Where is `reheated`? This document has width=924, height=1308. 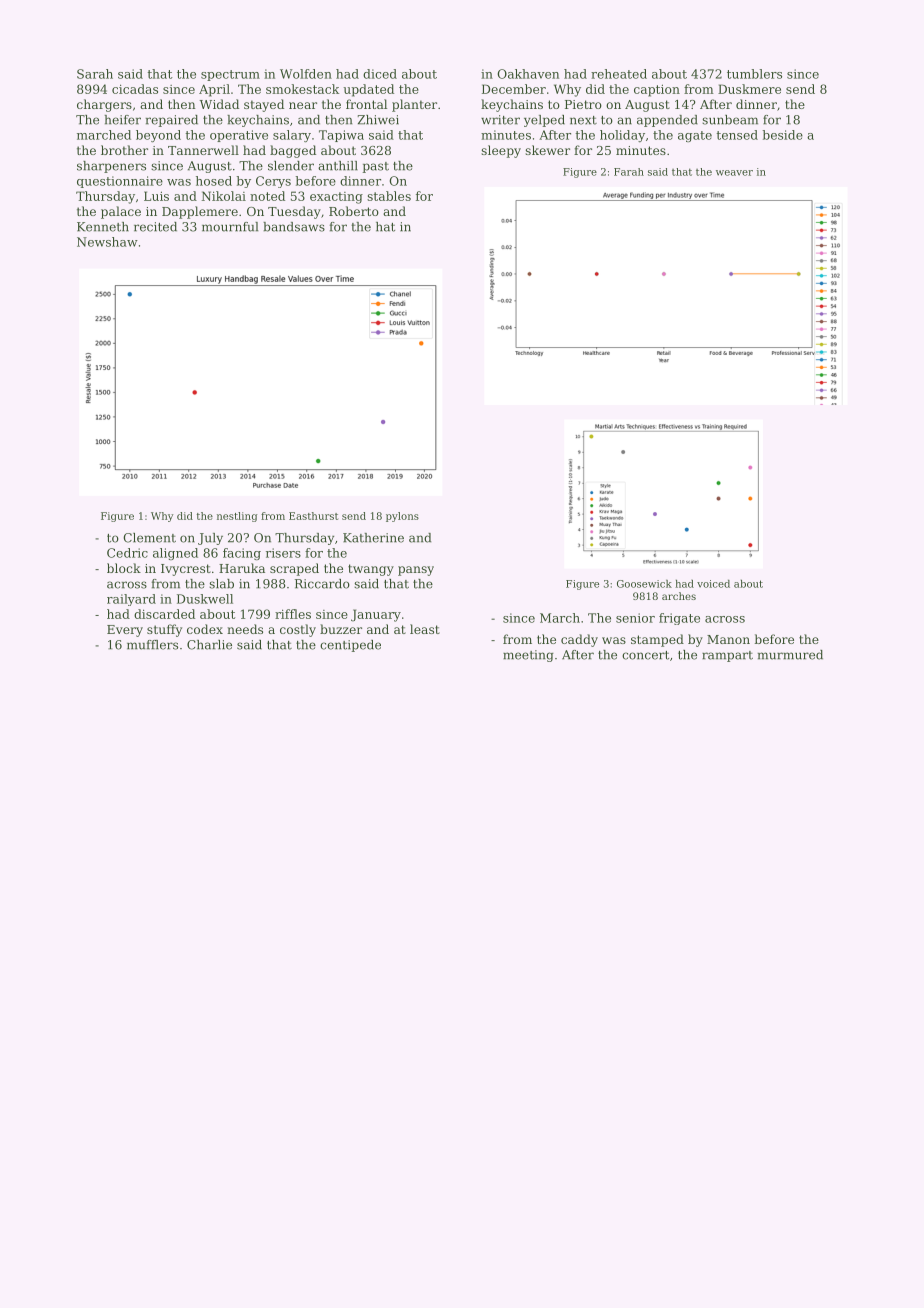 reheated is located at coordinates (619, 74).
